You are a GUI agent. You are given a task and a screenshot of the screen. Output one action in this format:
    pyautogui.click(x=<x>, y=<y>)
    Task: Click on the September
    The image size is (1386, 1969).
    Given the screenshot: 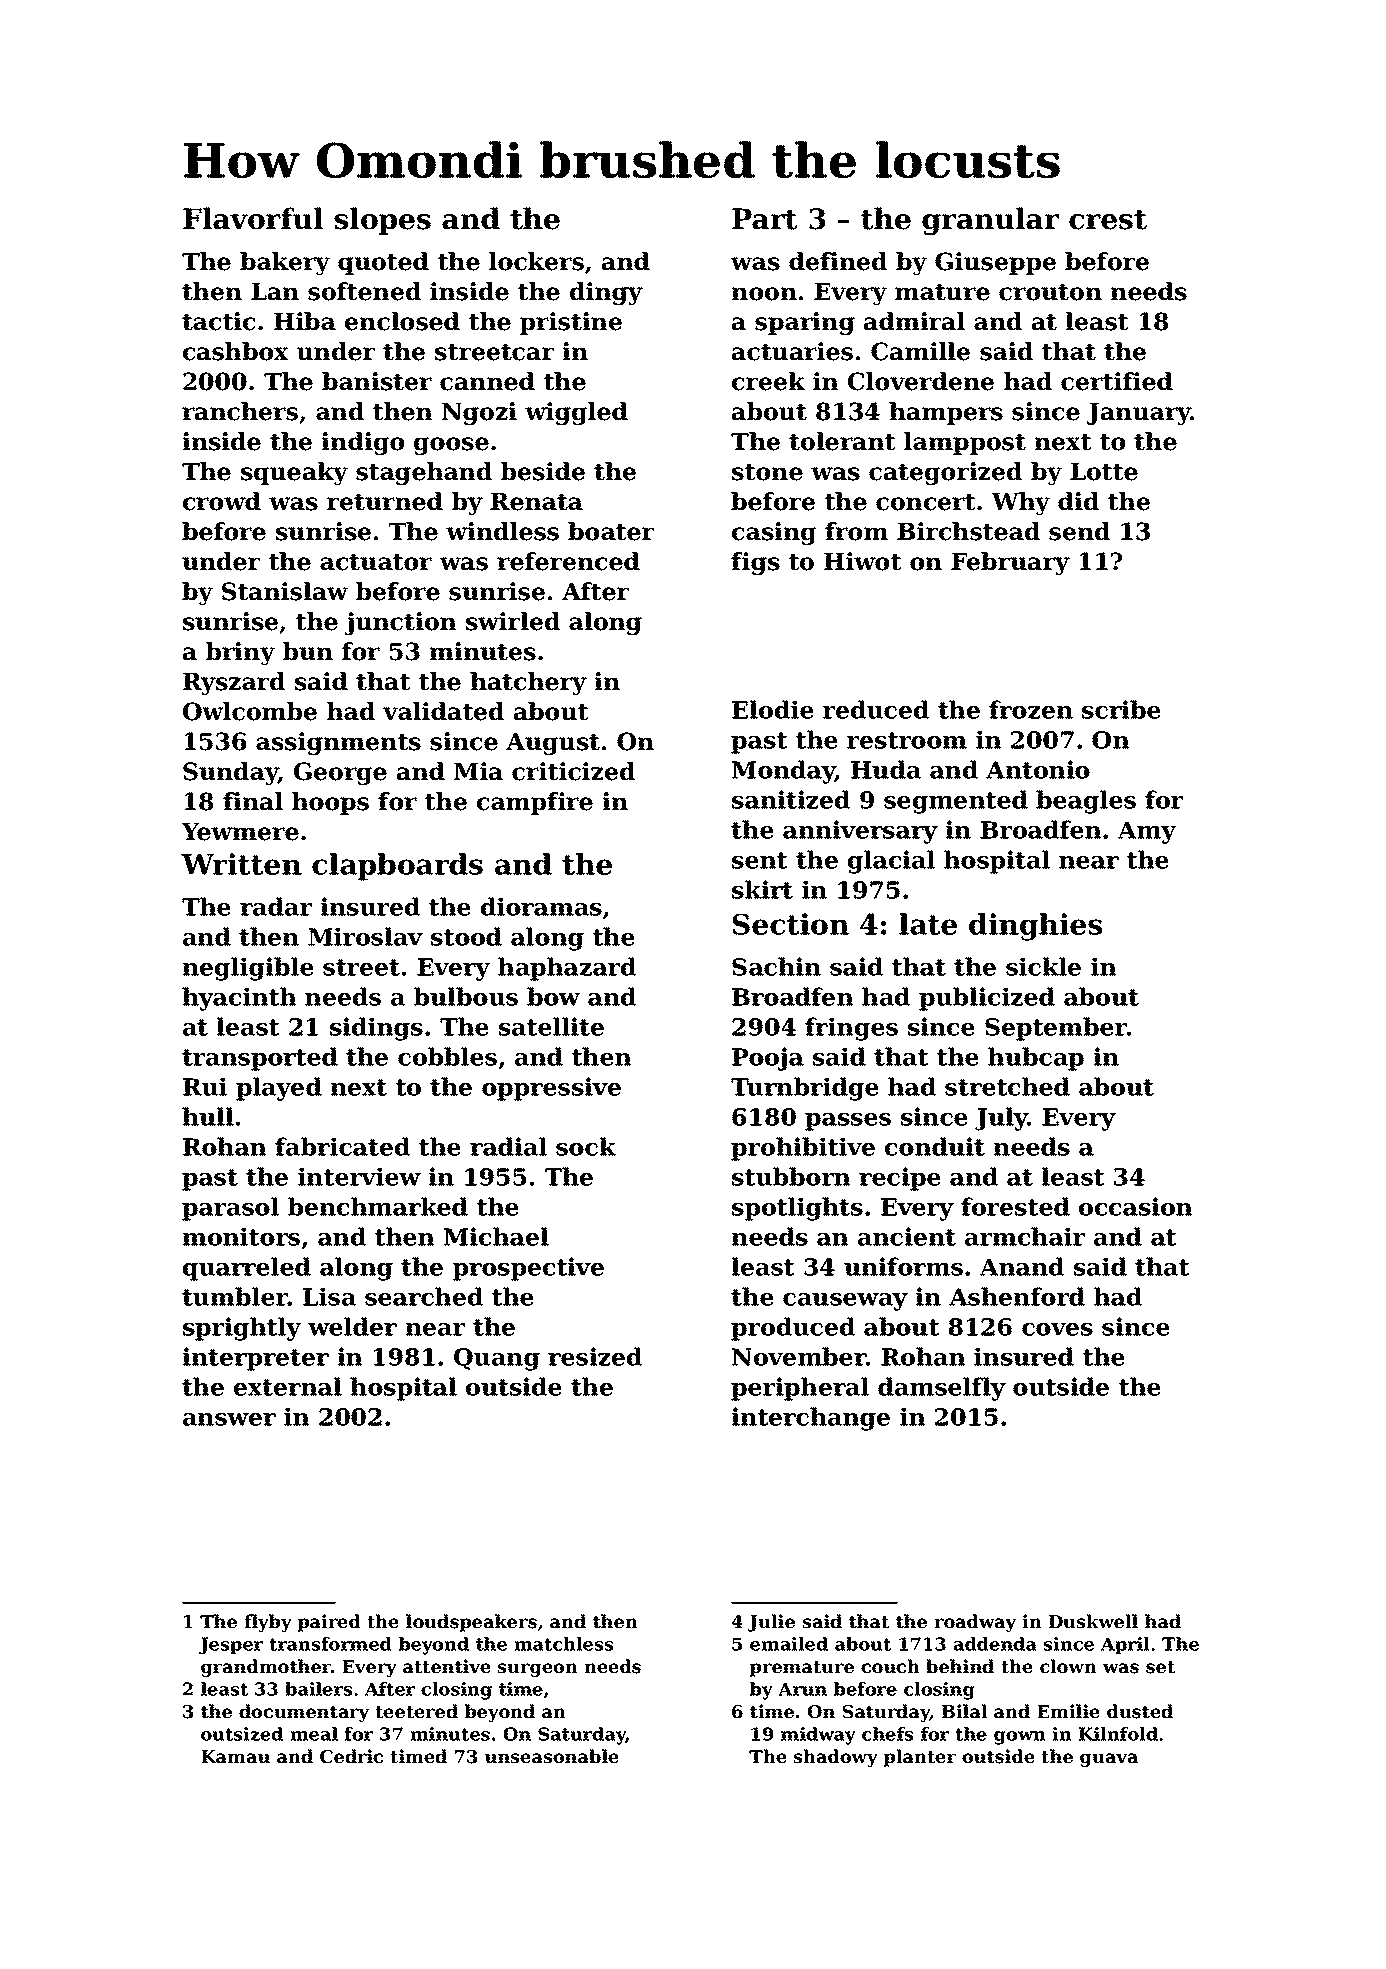 What is the action you would take?
    pyautogui.click(x=1056, y=1029)
